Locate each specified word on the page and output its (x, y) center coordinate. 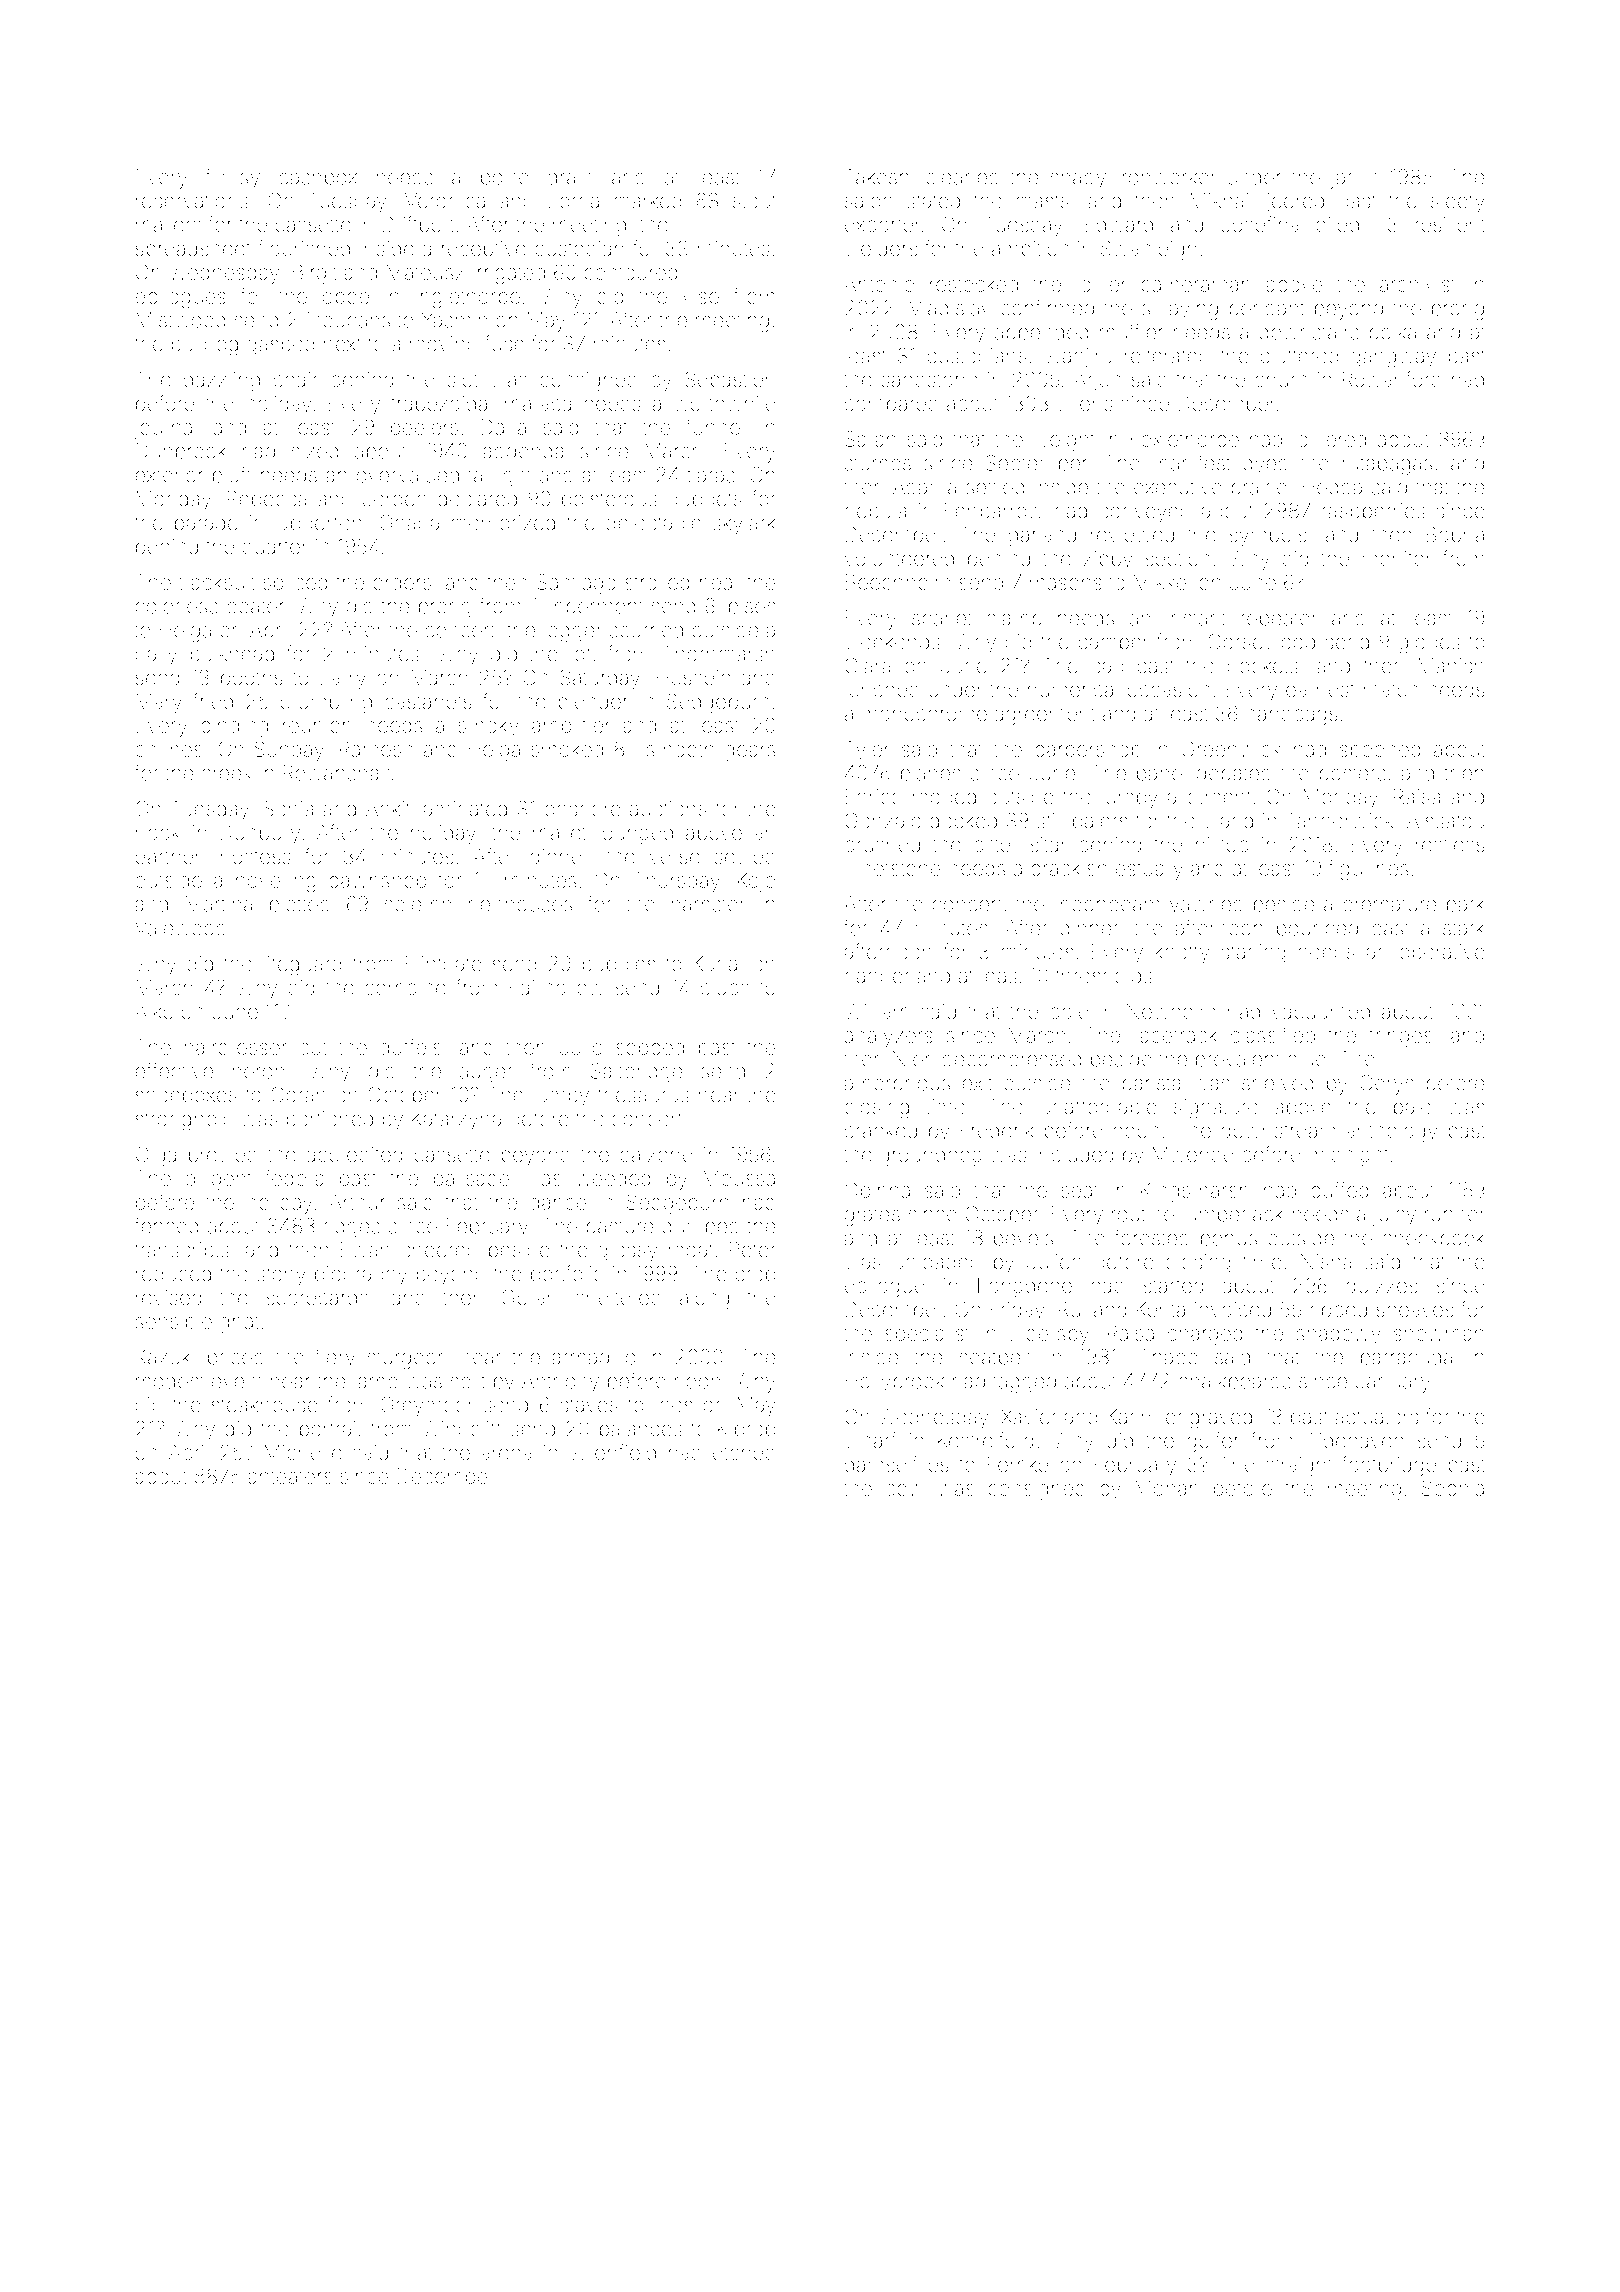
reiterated (1167, 356)
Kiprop (746, 1431)
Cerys (1386, 1085)
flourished (304, 248)
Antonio (879, 284)
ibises (749, 606)
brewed (223, 1154)
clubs (725, 987)
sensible (174, 1321)
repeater (1279, 620)
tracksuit (217, 582)
